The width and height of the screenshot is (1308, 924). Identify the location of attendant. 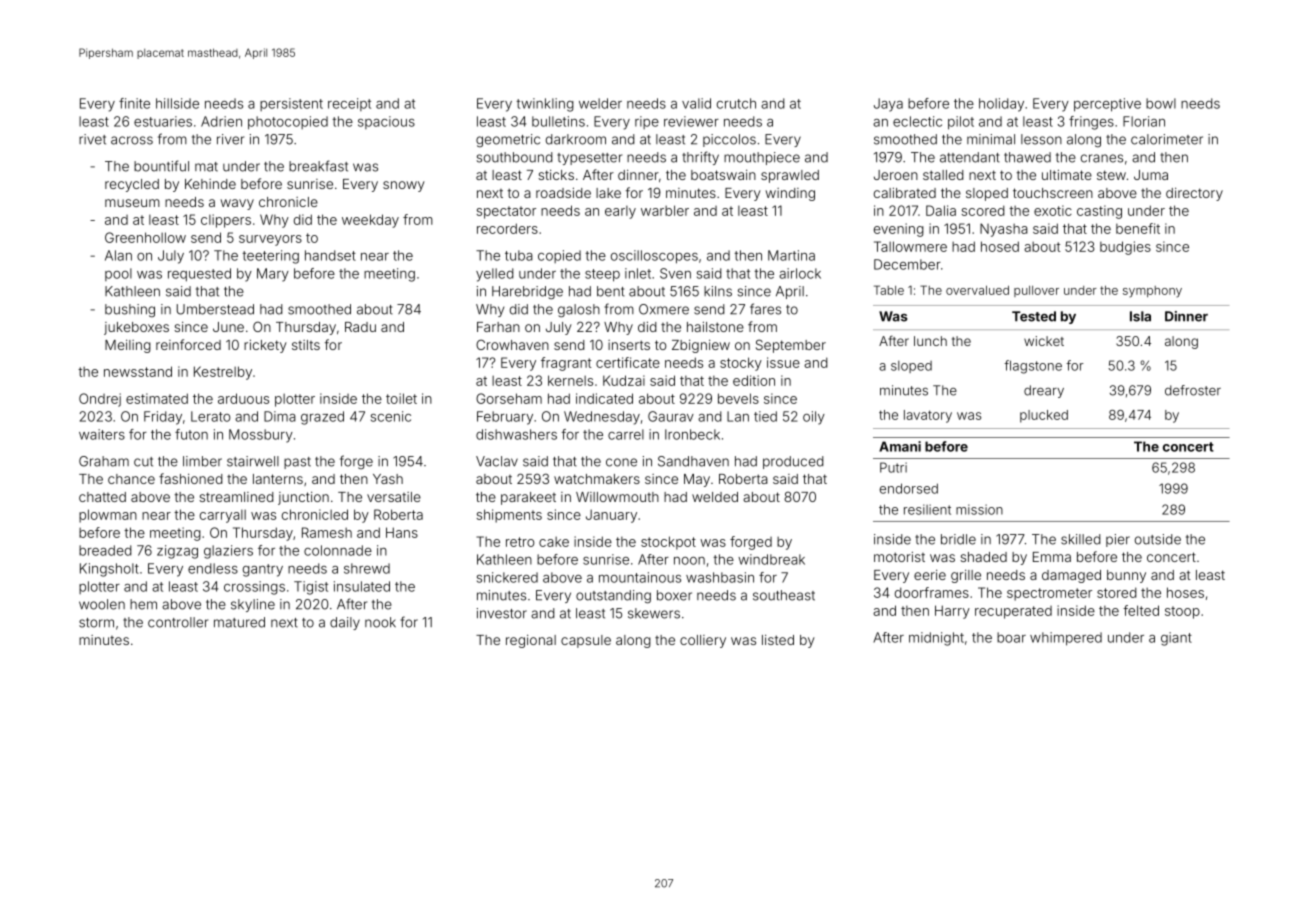
(970, 157).
